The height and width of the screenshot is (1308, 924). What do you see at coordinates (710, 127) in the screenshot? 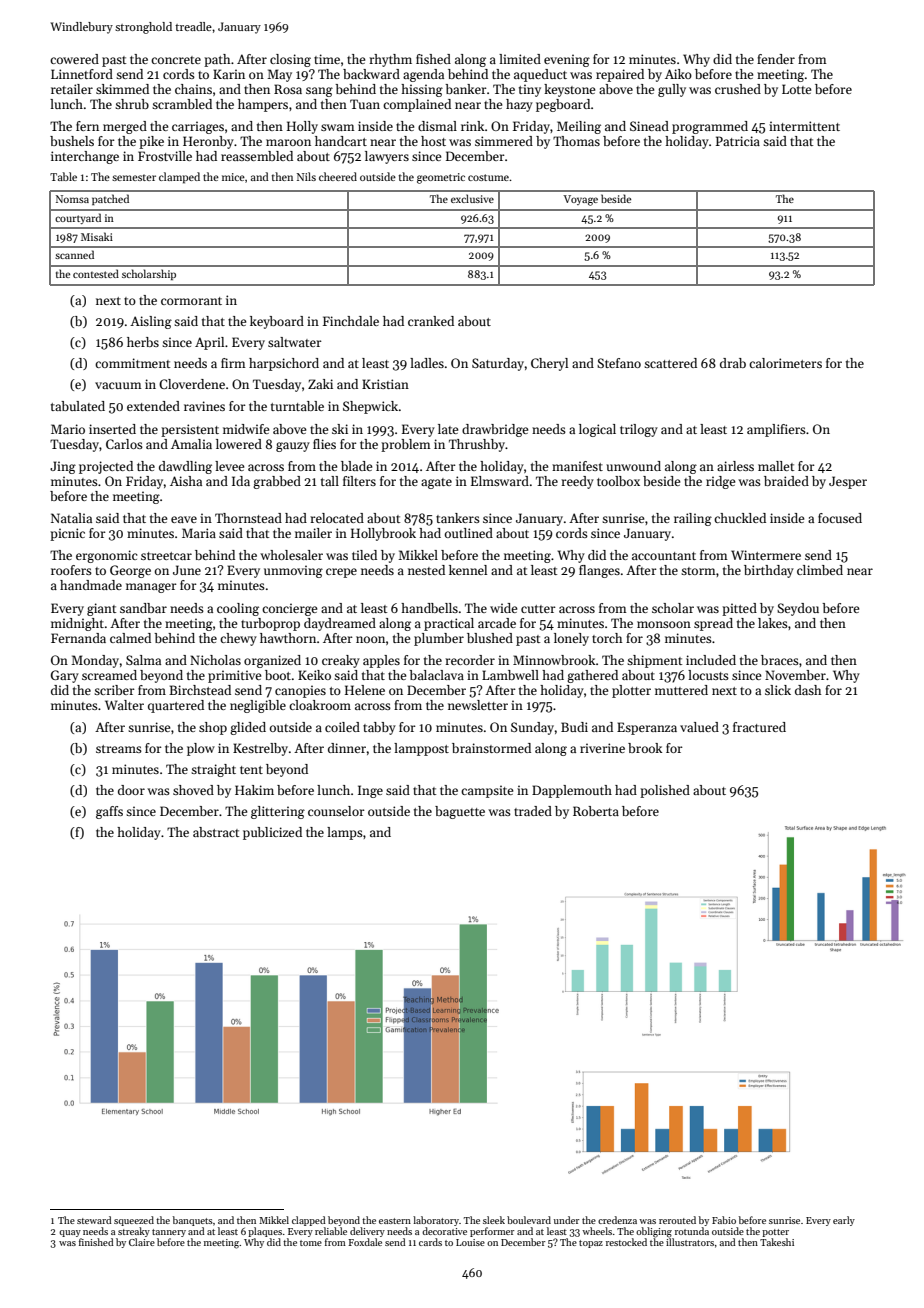
I see `programmed` at bounding box center [710, 127].
